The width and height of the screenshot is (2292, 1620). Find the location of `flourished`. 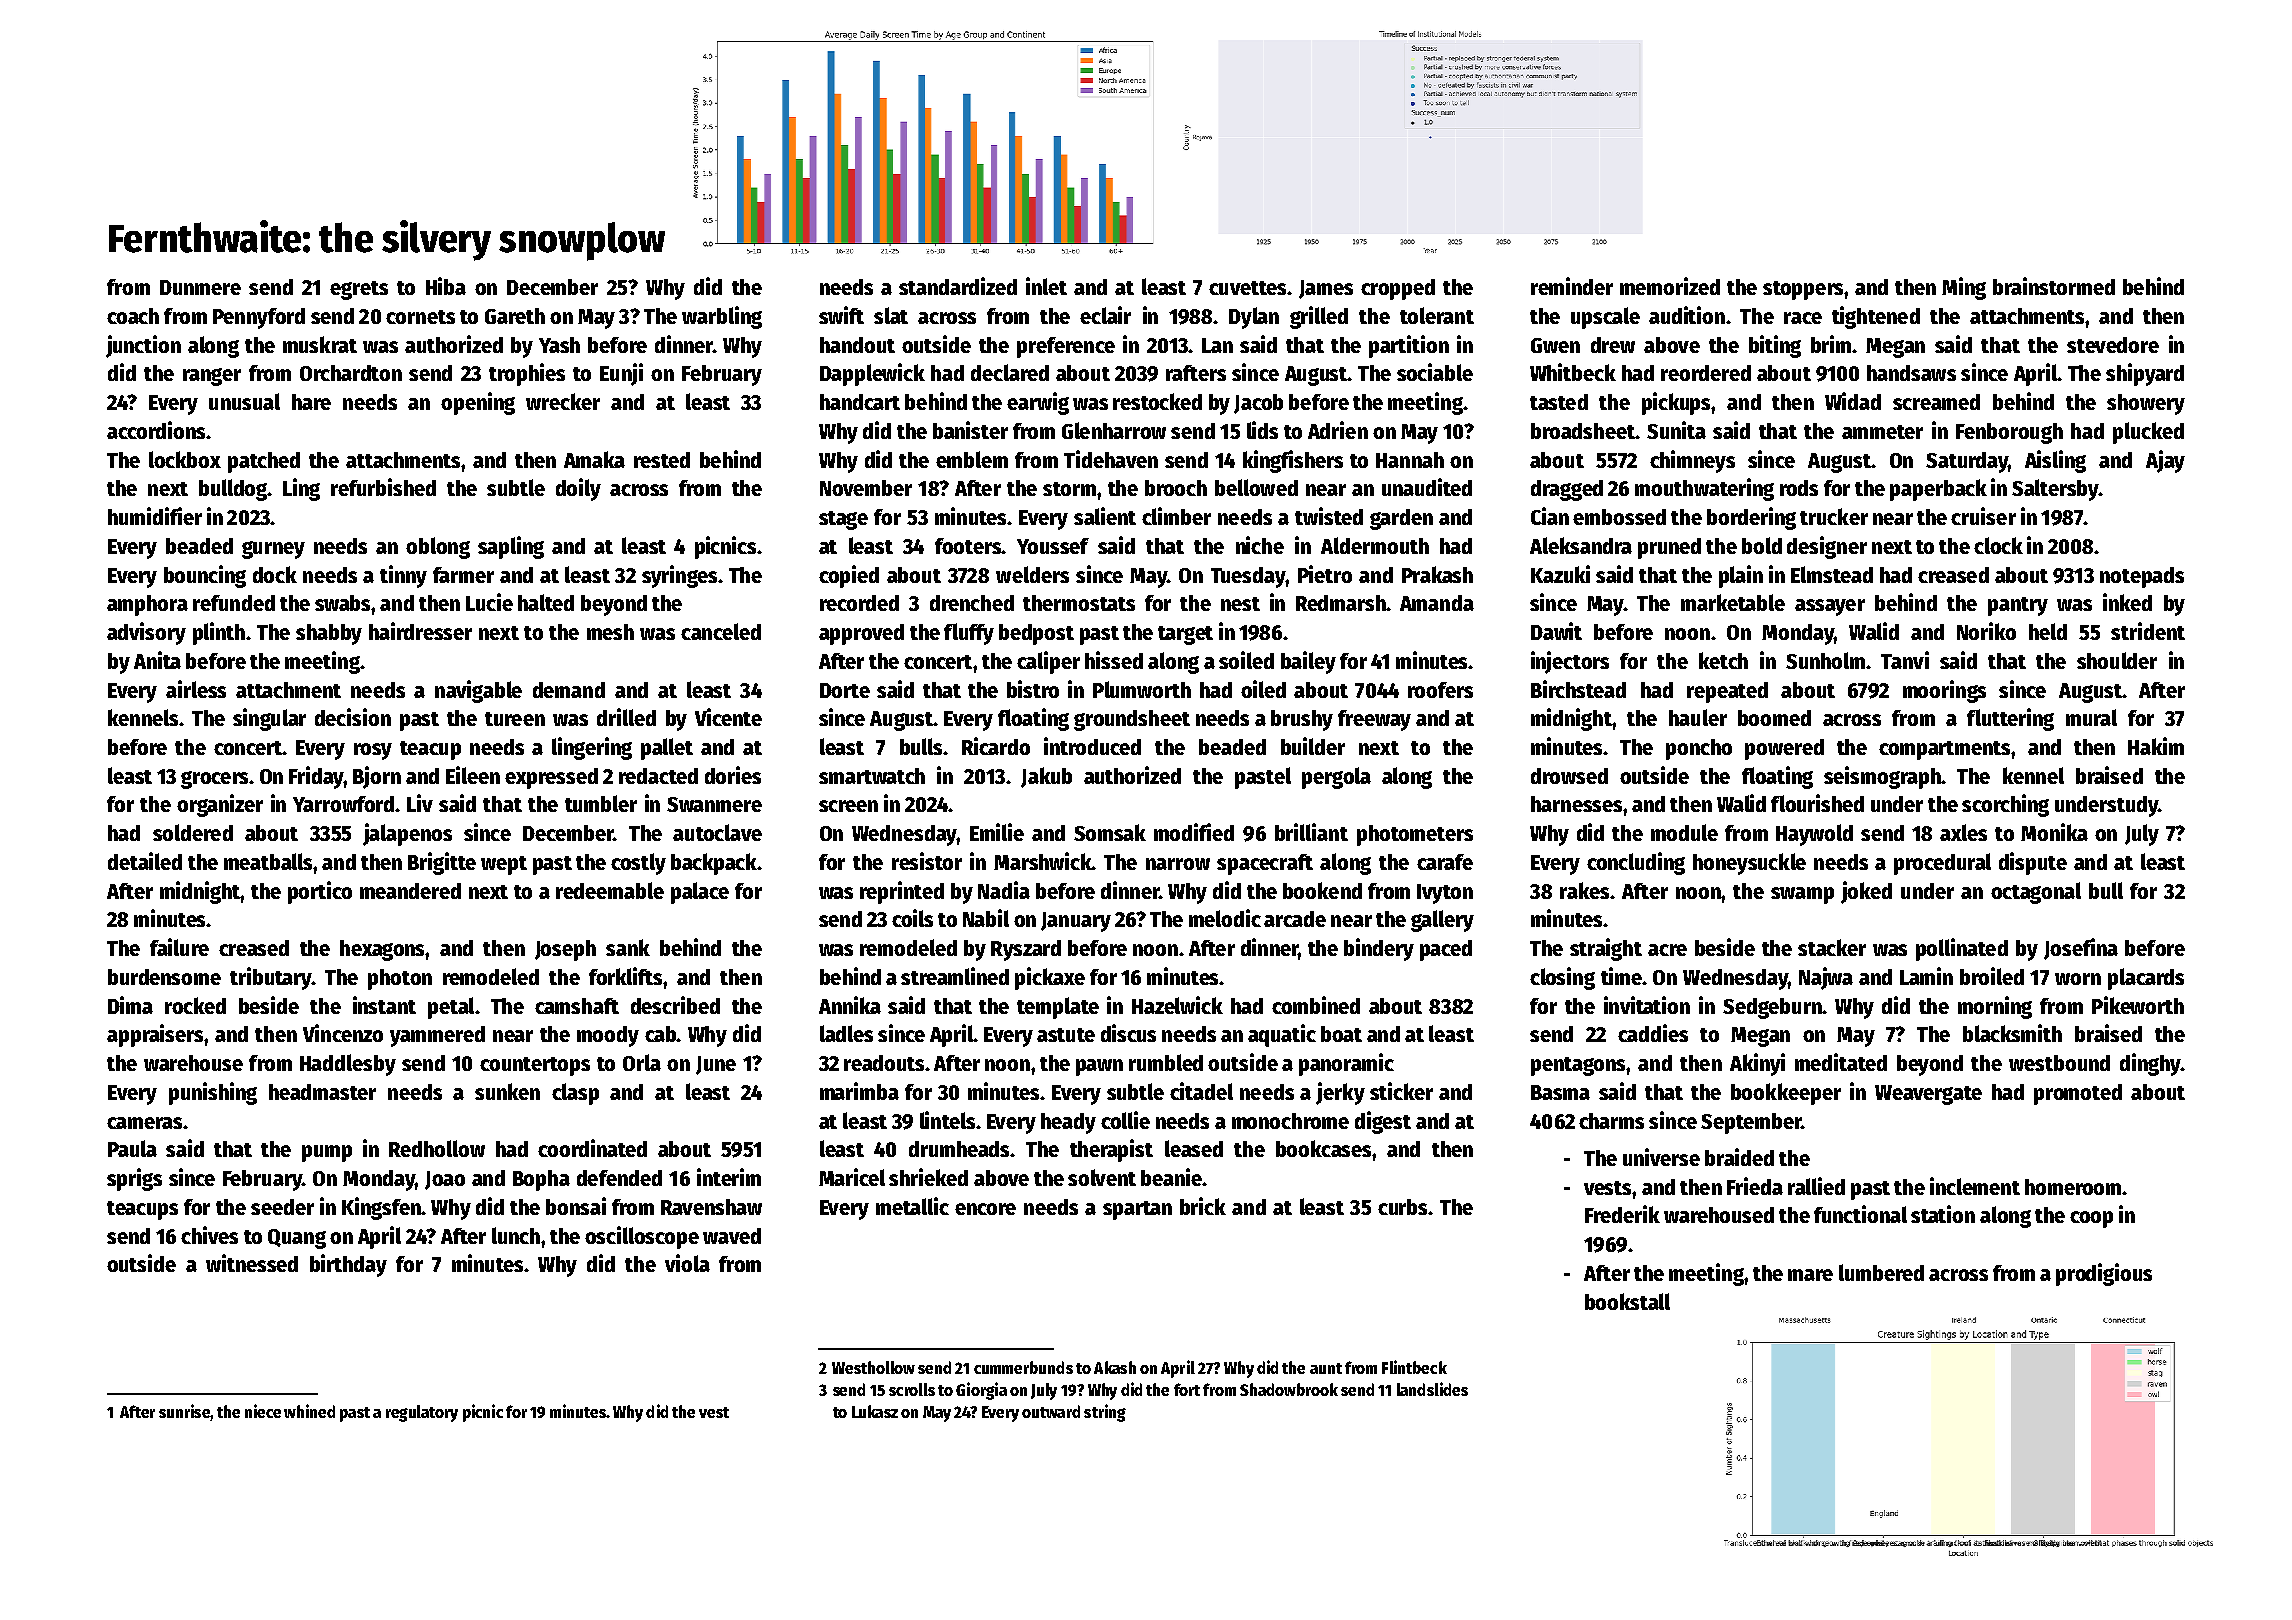

flourished is located at coordinates (1817, 803).
